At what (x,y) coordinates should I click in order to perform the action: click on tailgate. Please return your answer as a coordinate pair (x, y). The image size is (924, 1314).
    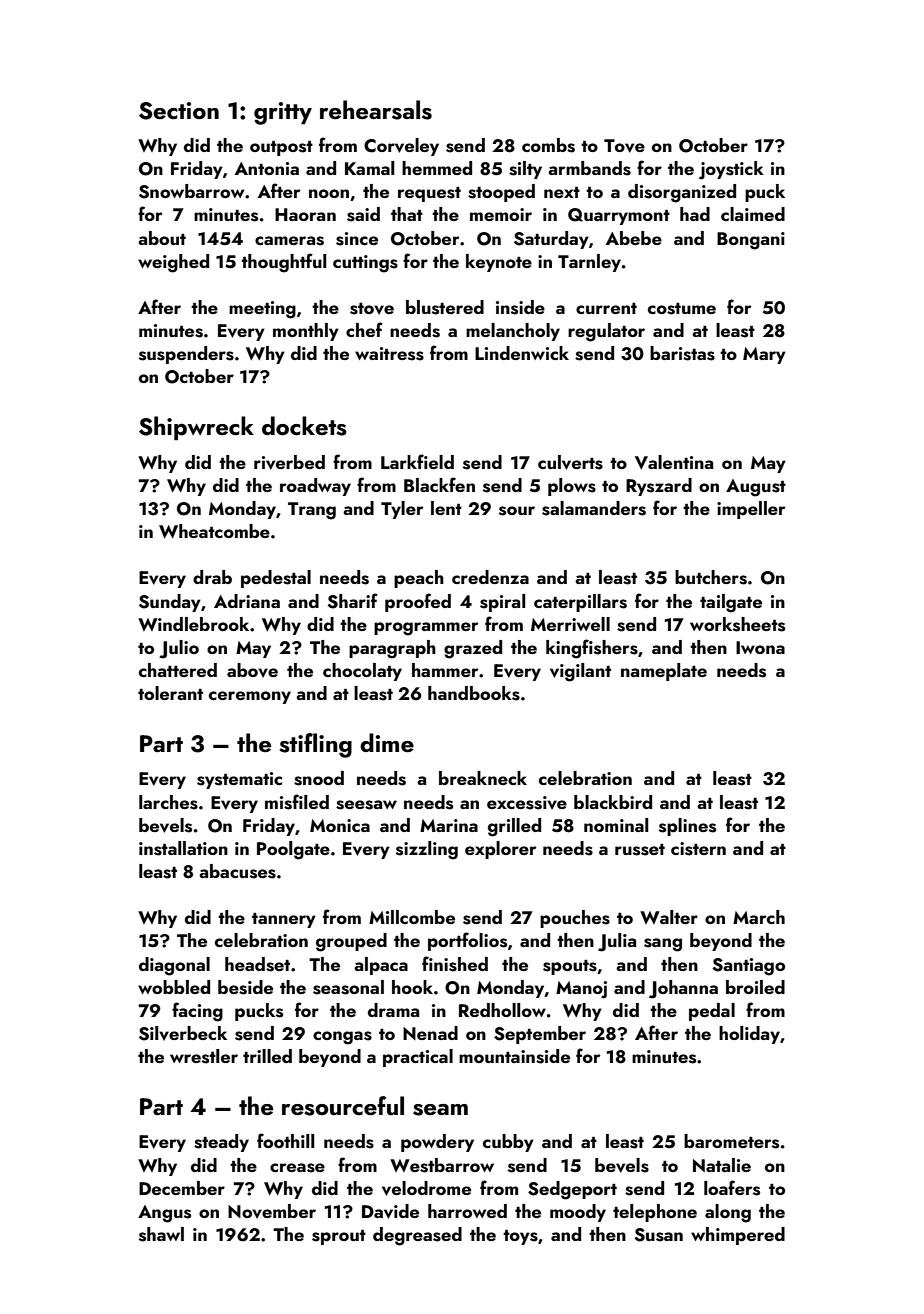
    Looking at the image, I should click on (731, 603).
